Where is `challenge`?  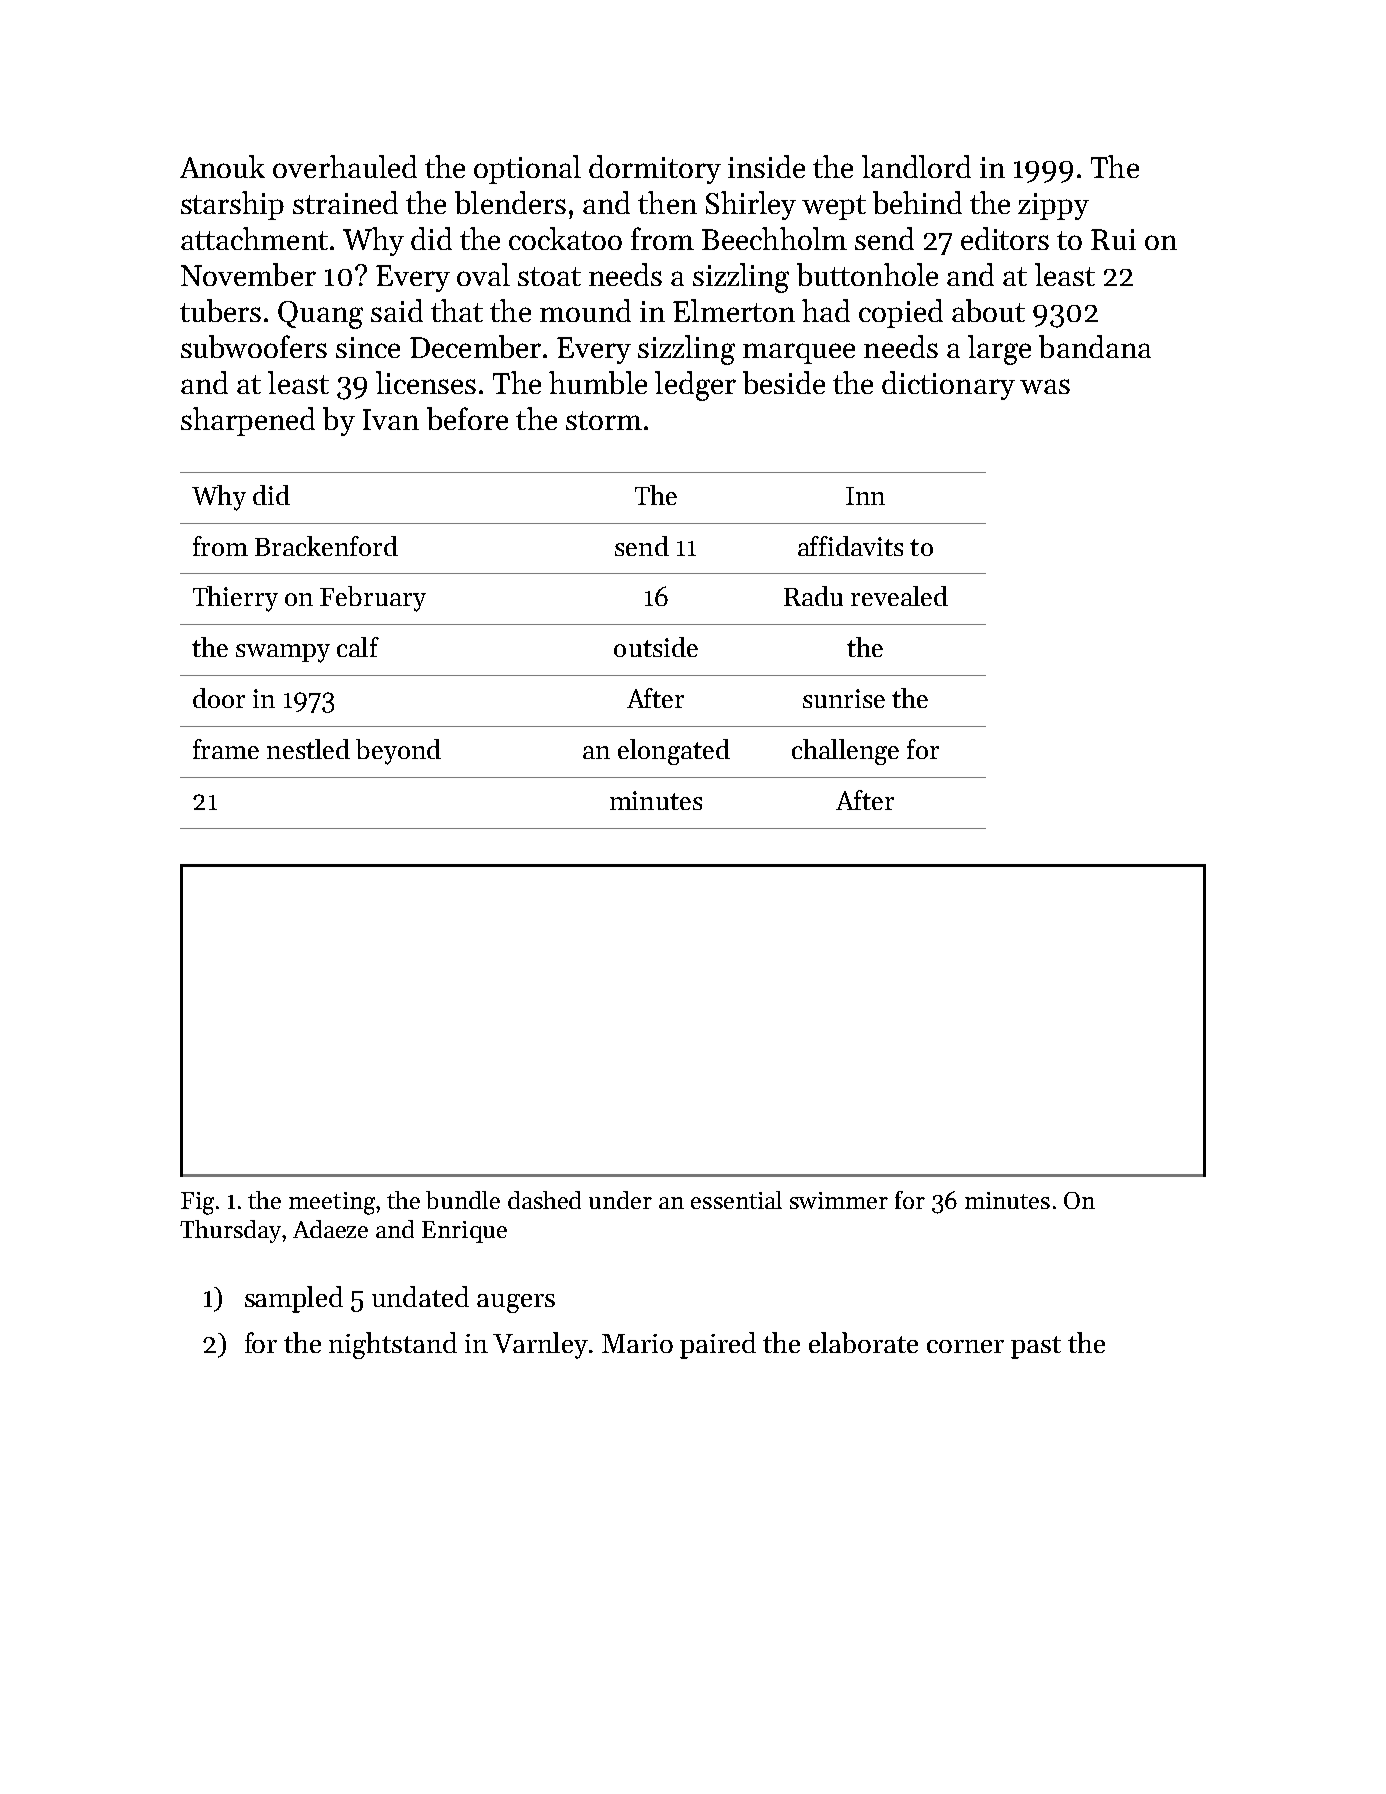 challenge is located at coordinates (845, 752).
